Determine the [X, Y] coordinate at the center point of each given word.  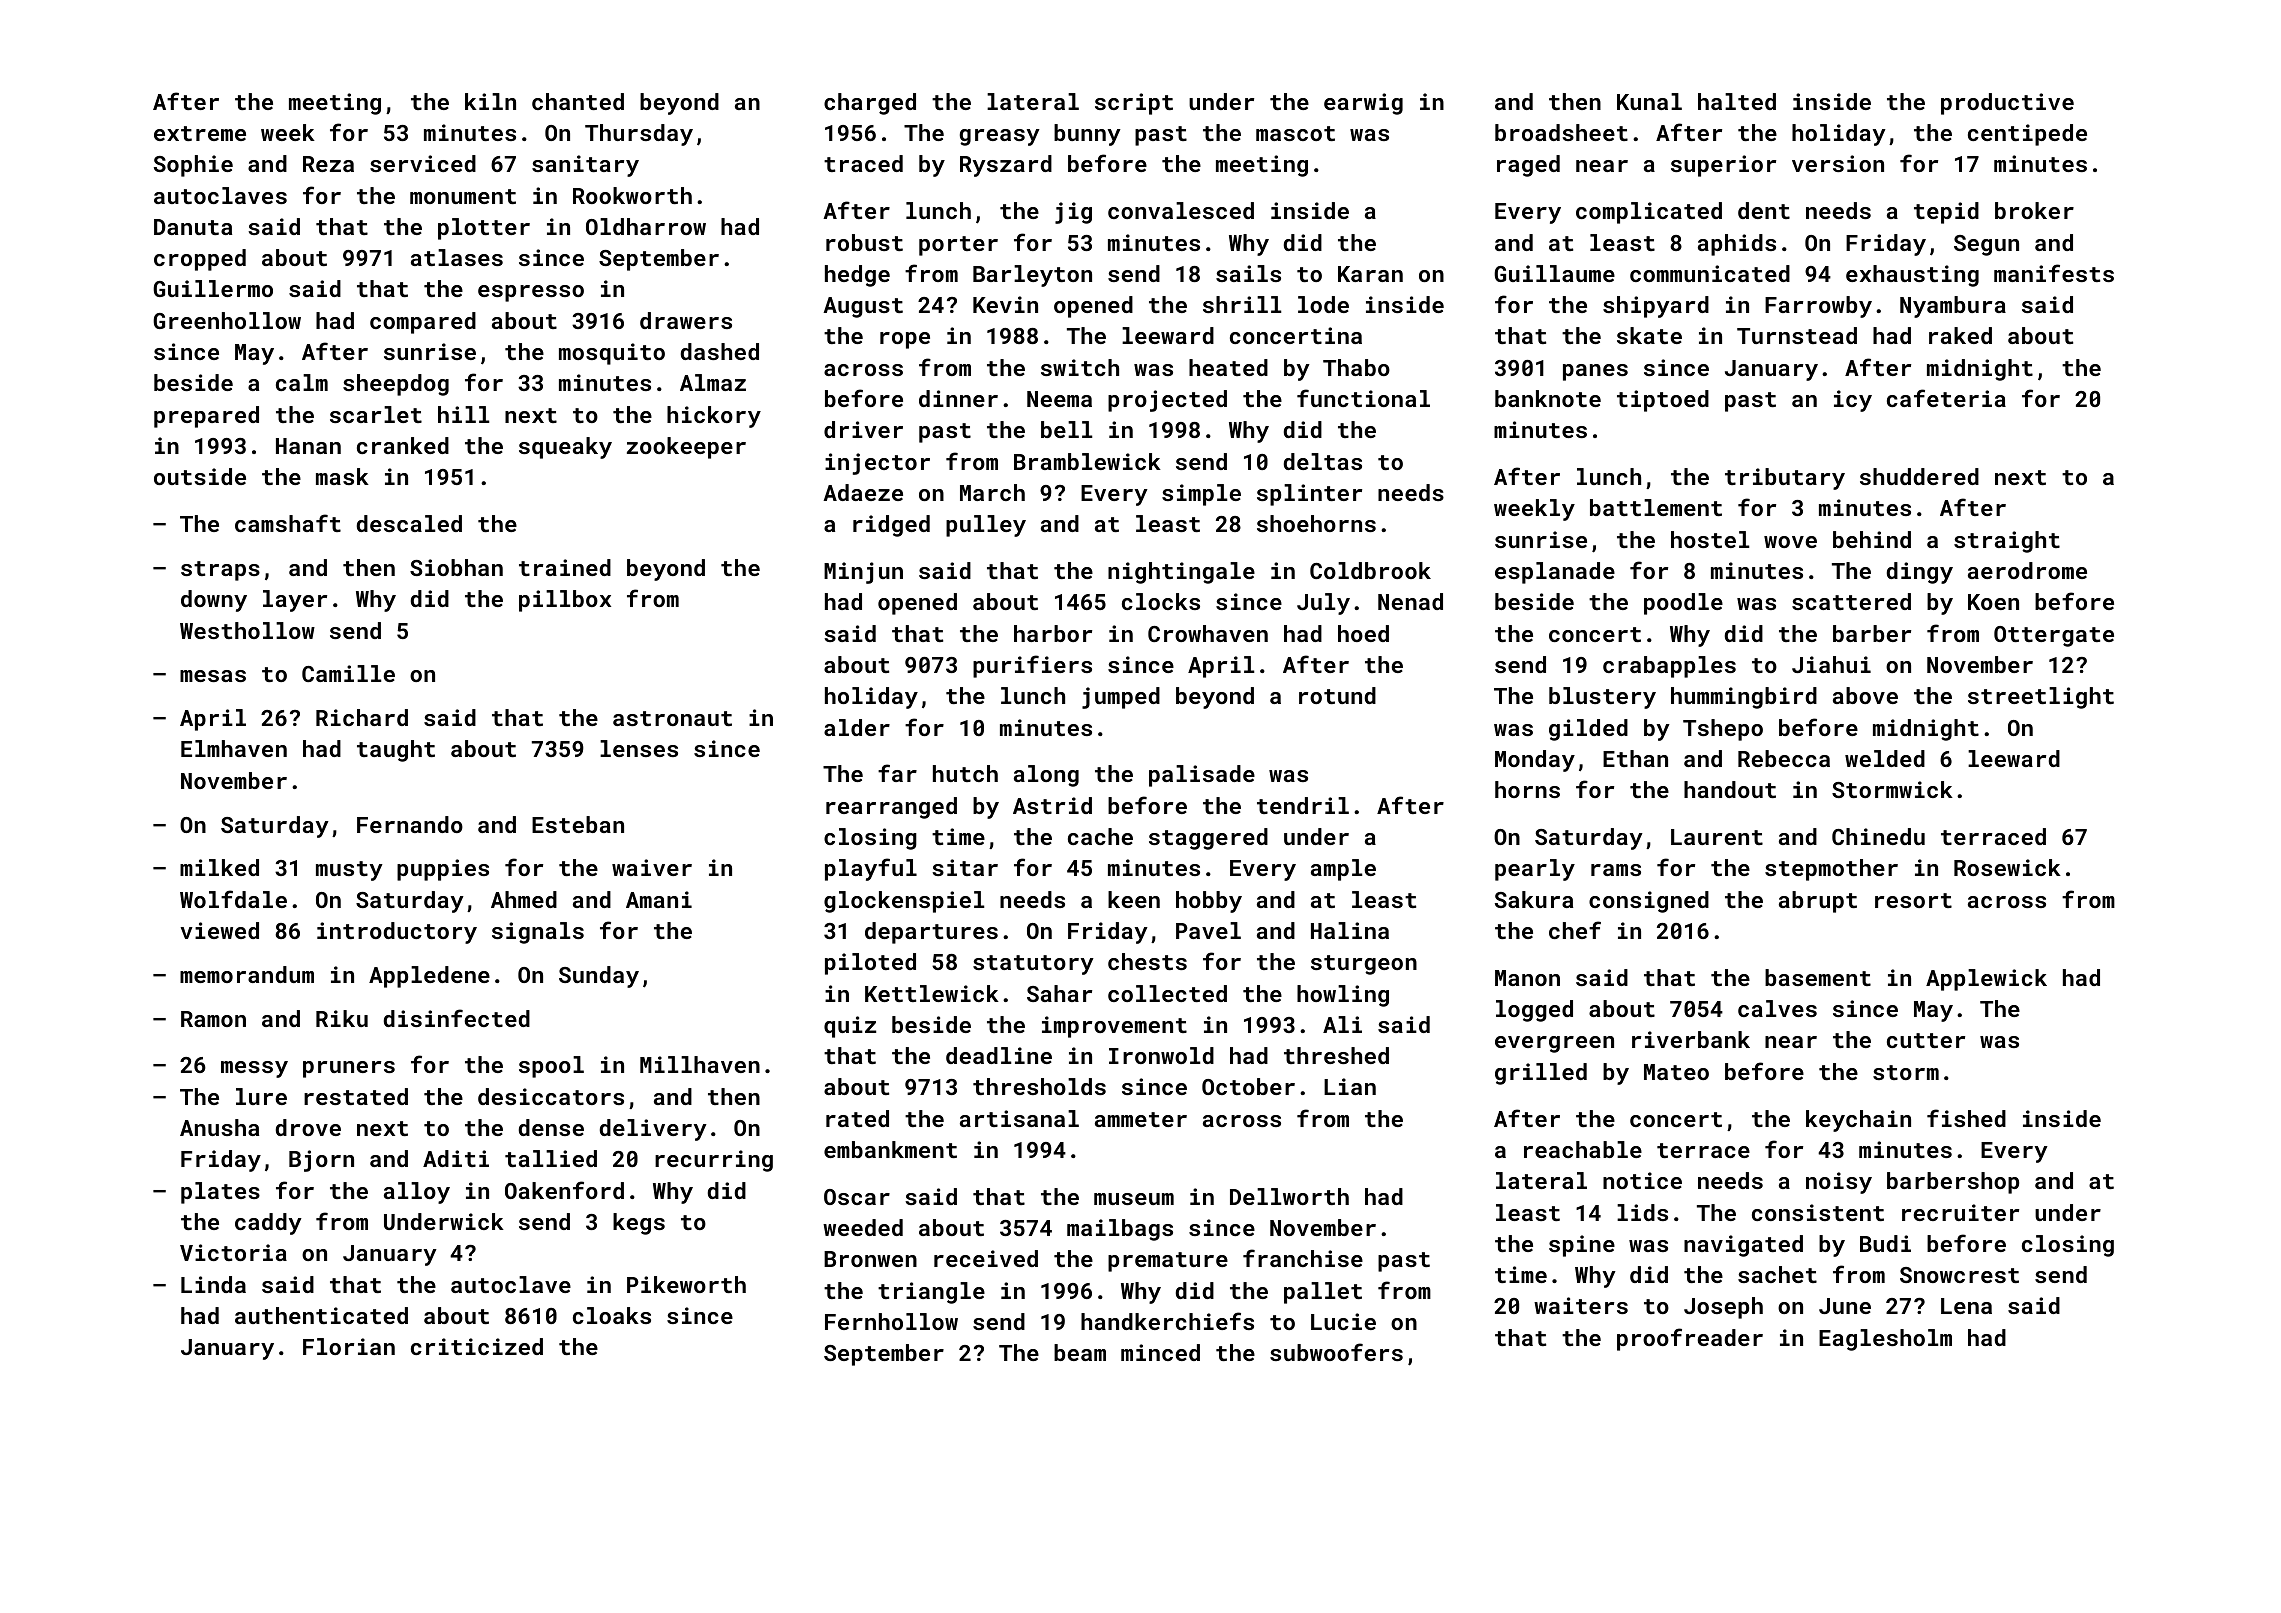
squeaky [565, 448]
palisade [1202, 776]
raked [1960, 335]
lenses [639, 748]
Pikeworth [686, 1284]
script [1134, 104]
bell [1066, 429]
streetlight [2041, 698]
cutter [1926, 1040]
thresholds [1039, 1086]
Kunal [1649, 101]
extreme [200, 133]
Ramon [213, 1019]
